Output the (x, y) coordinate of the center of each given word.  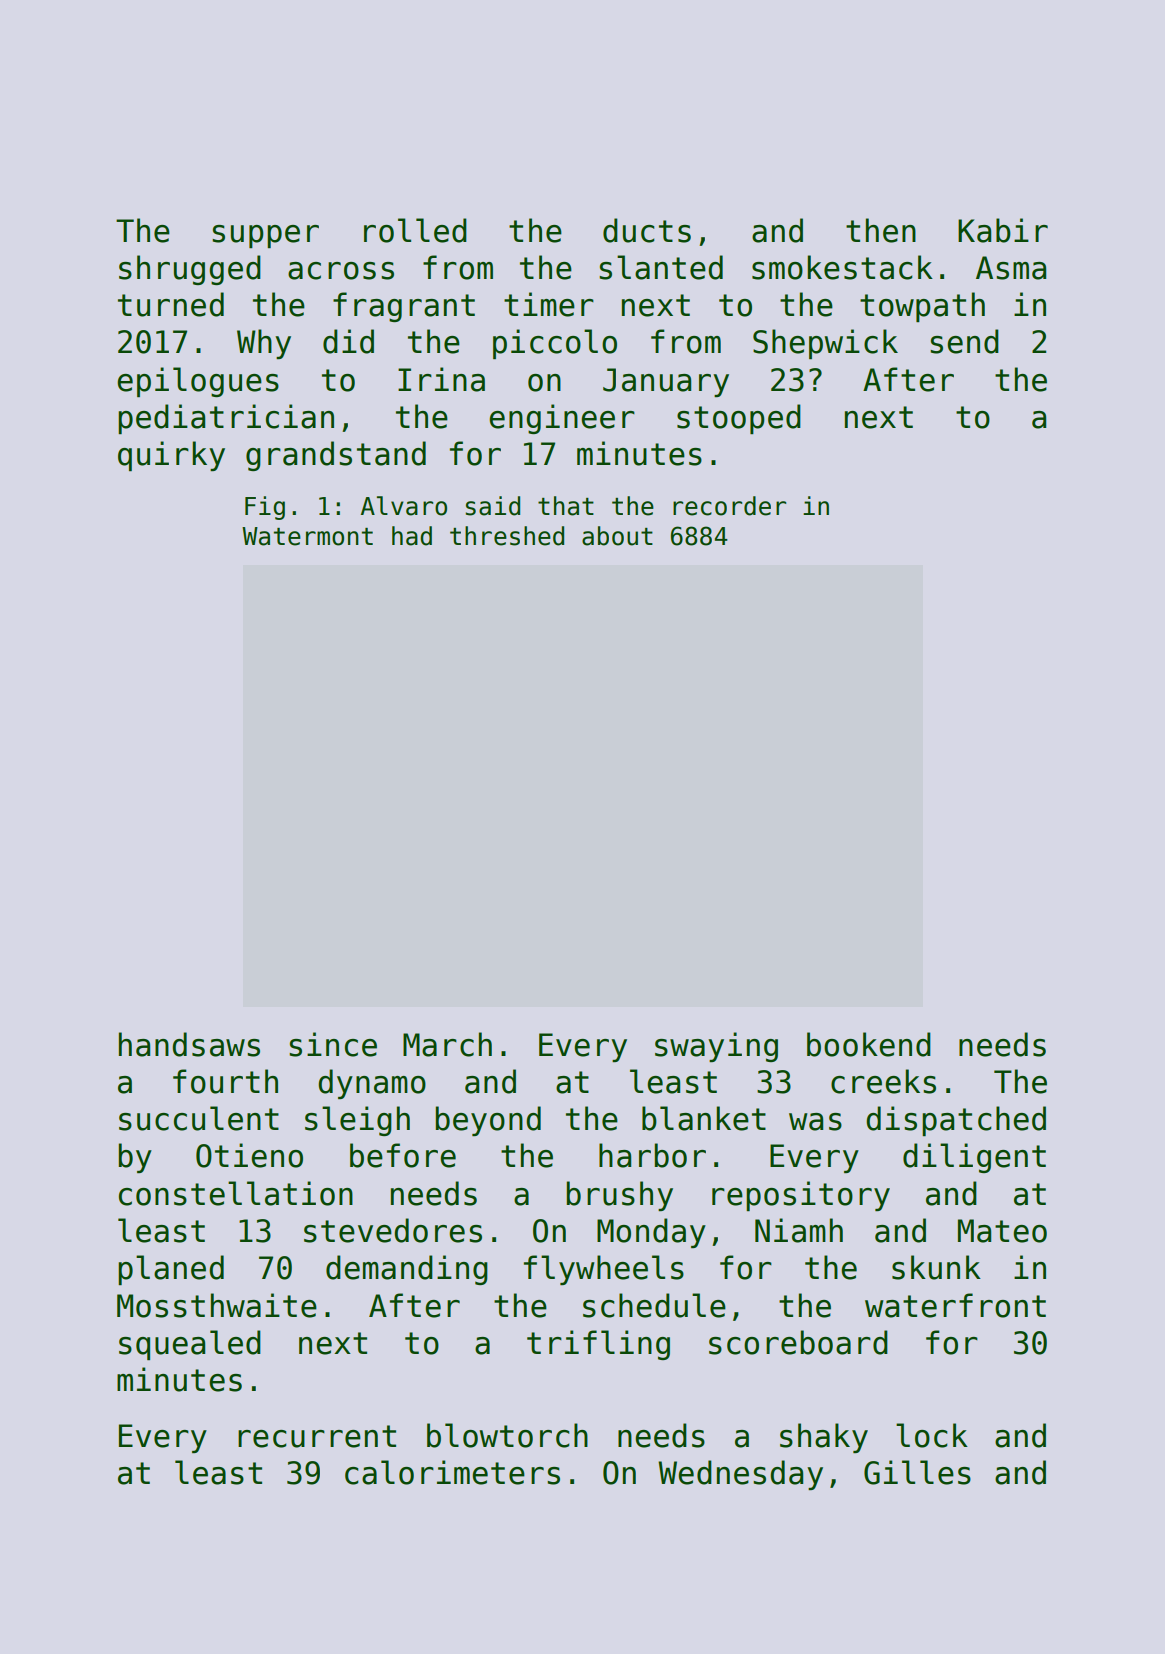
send (964, 341)
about (617, 536)
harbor (652, 1155)
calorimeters (452, 1472)
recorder (729, 506)
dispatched (956, 1121)
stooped (739, 419)
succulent (199, 1118)
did (348, 341)
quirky (171, 456)
